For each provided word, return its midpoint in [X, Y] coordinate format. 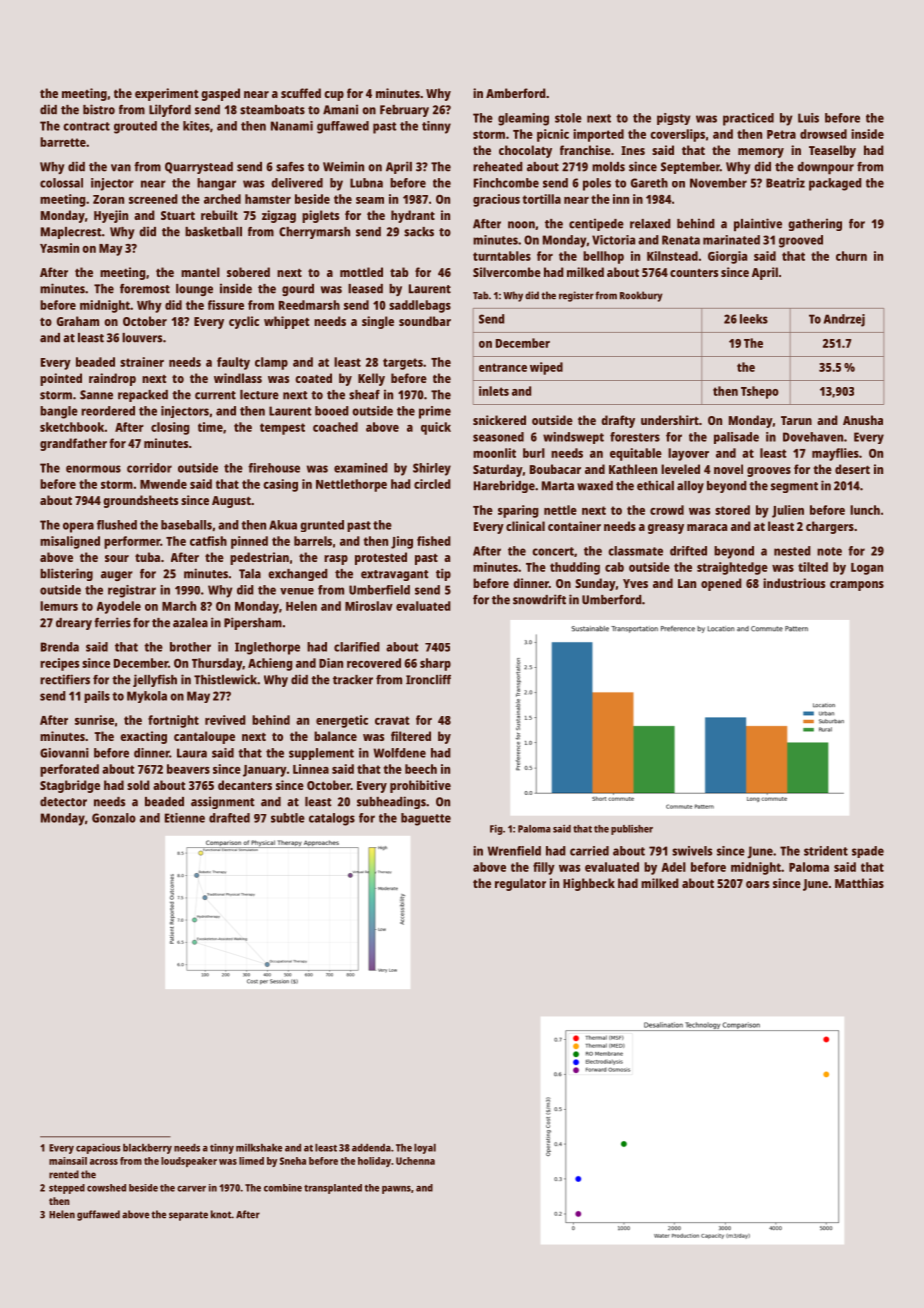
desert [852, 469]
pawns [396, 1190]
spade [868, 852]
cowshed [106, 1188]
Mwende [163, 484]
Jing [402, 542]
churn [851, 256]
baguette [426, 819]
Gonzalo [114, 818]
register [576, 296]
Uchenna [415, 1161]
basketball [213, 232]
